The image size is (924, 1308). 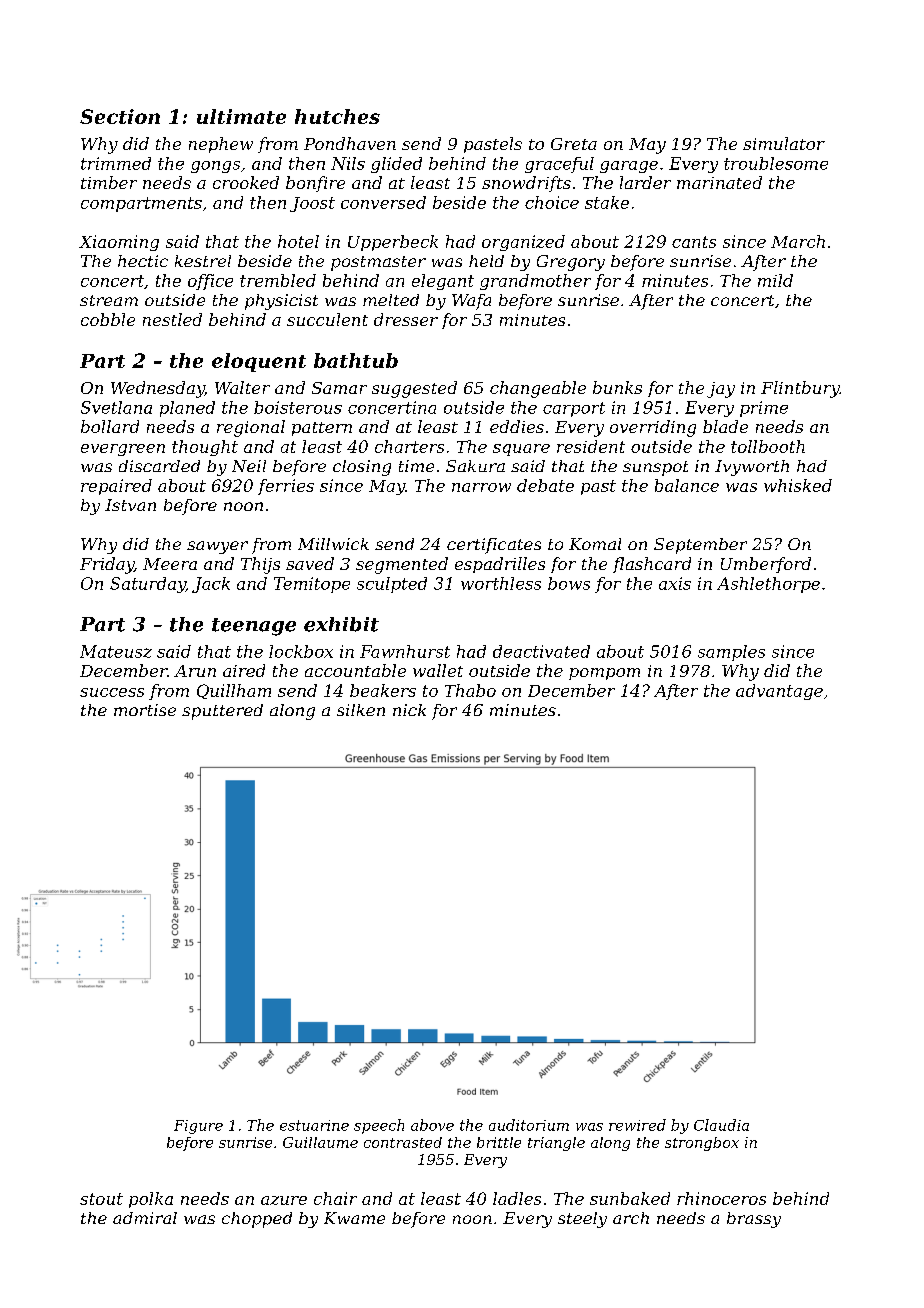 I want to click on pompom, so click(x=604, y=674).
